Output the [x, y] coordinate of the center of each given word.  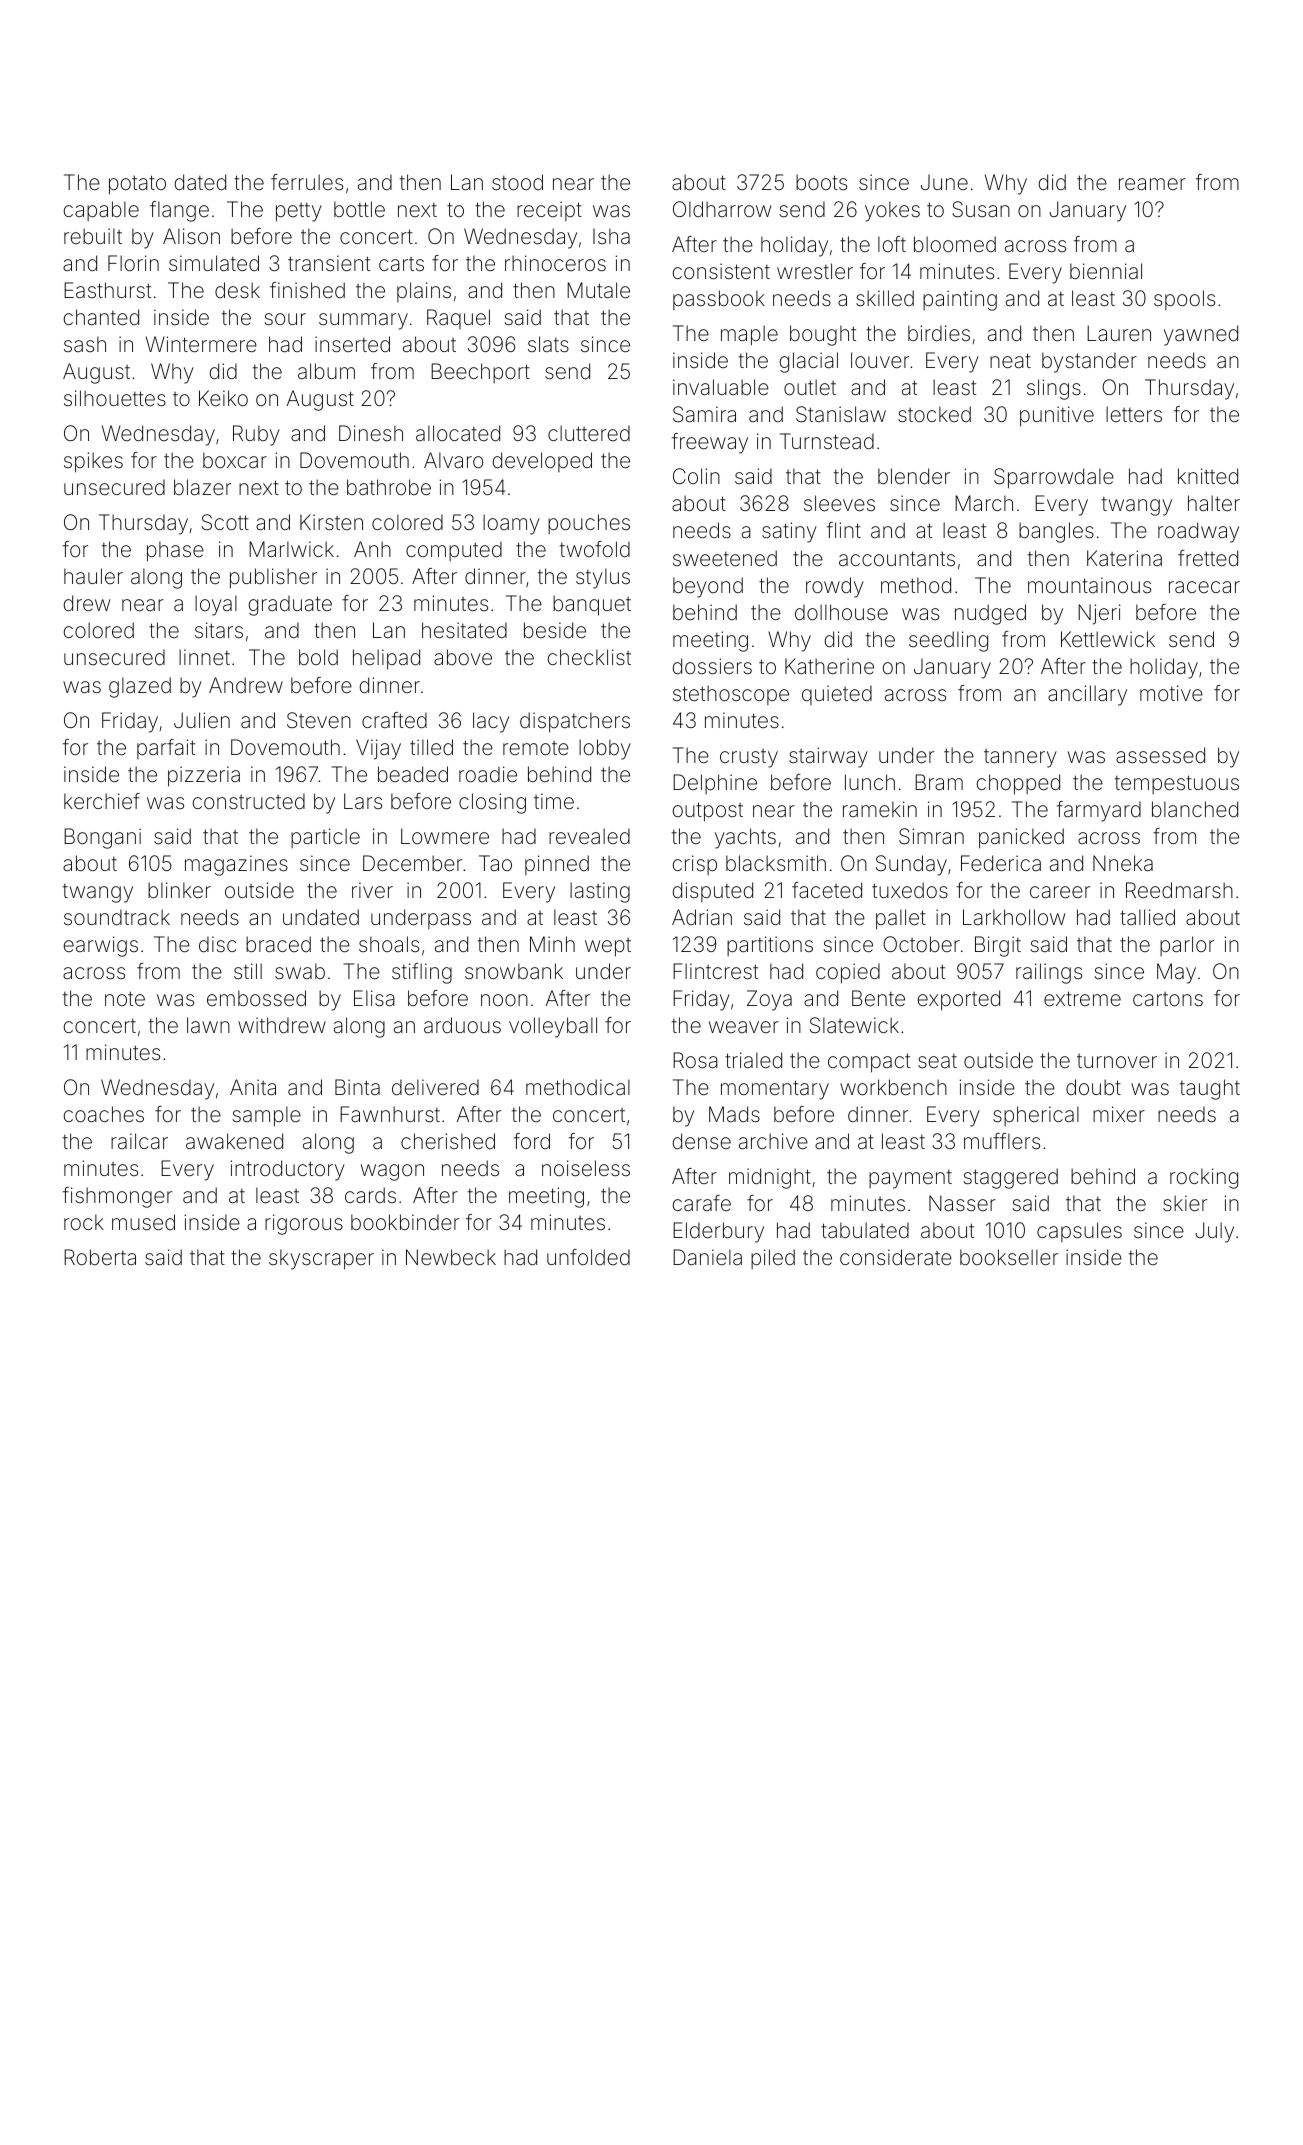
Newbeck [451, 1257]
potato [137, 185]
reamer [1152, 184]
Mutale [598, 290]
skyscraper [321, 1259]
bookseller [1009, 1257]
